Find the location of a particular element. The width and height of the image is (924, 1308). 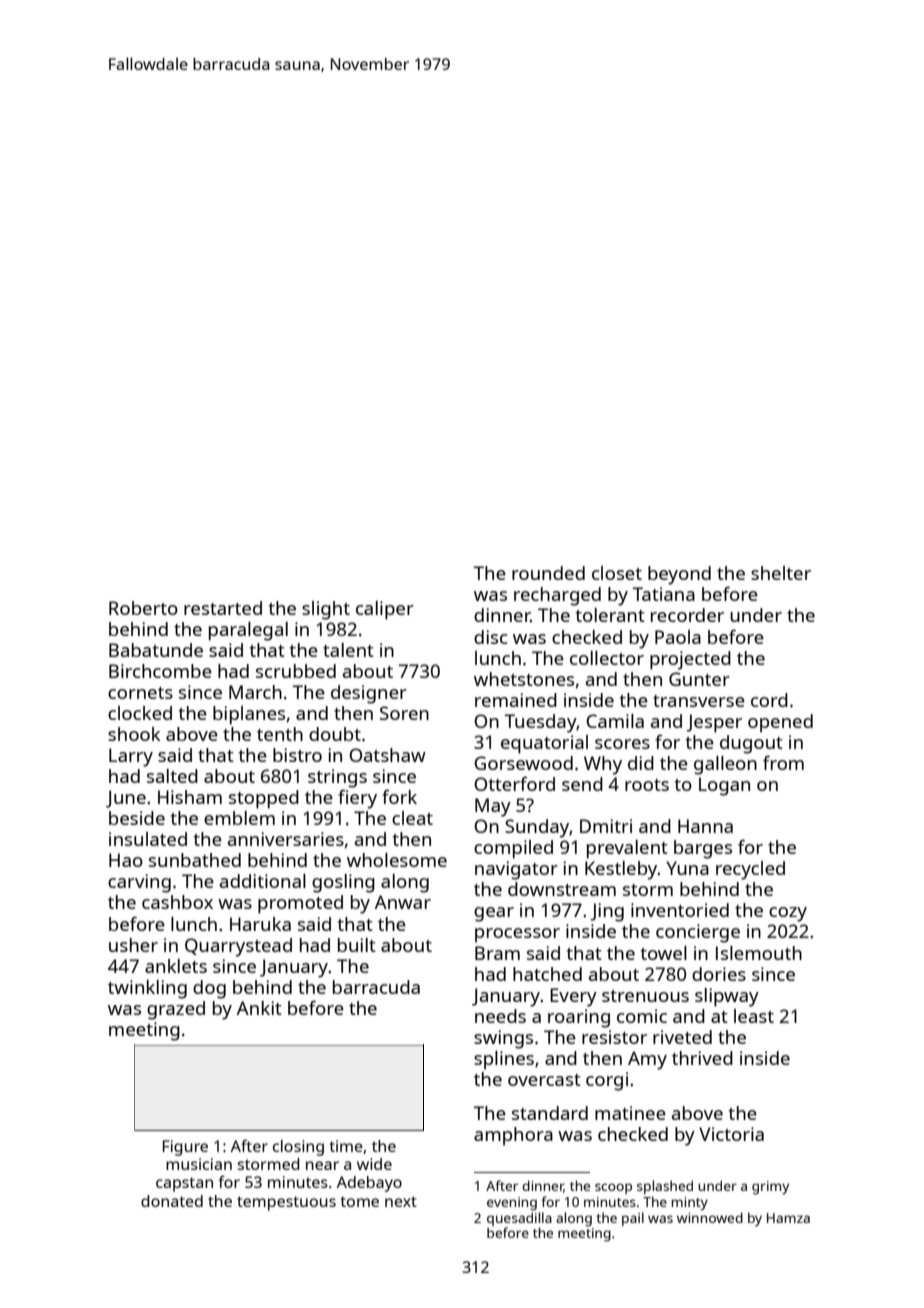

Gorsewood is located at coordinates (523, 763).
